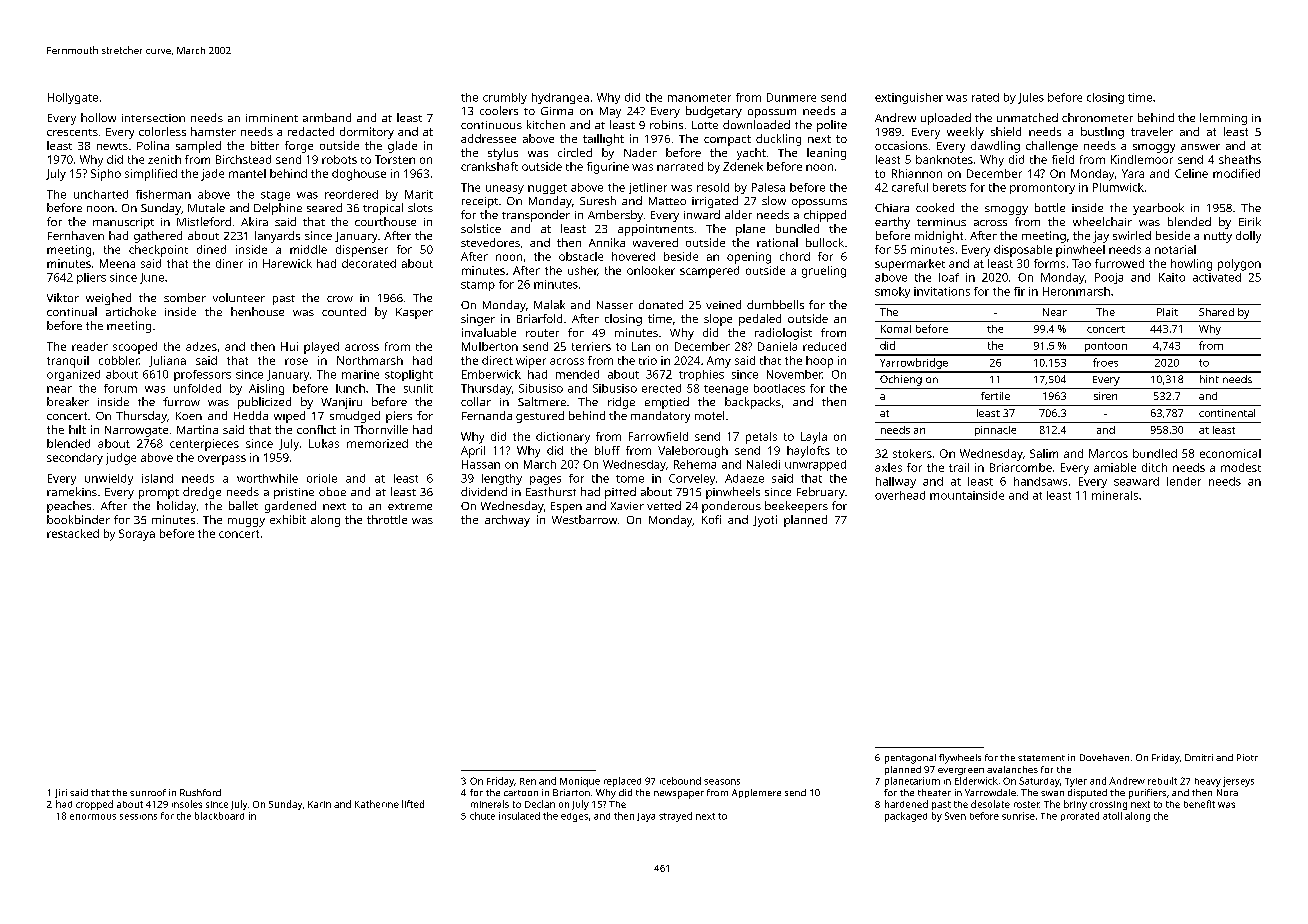  I want to click on Jules, so click(1031, 98).
